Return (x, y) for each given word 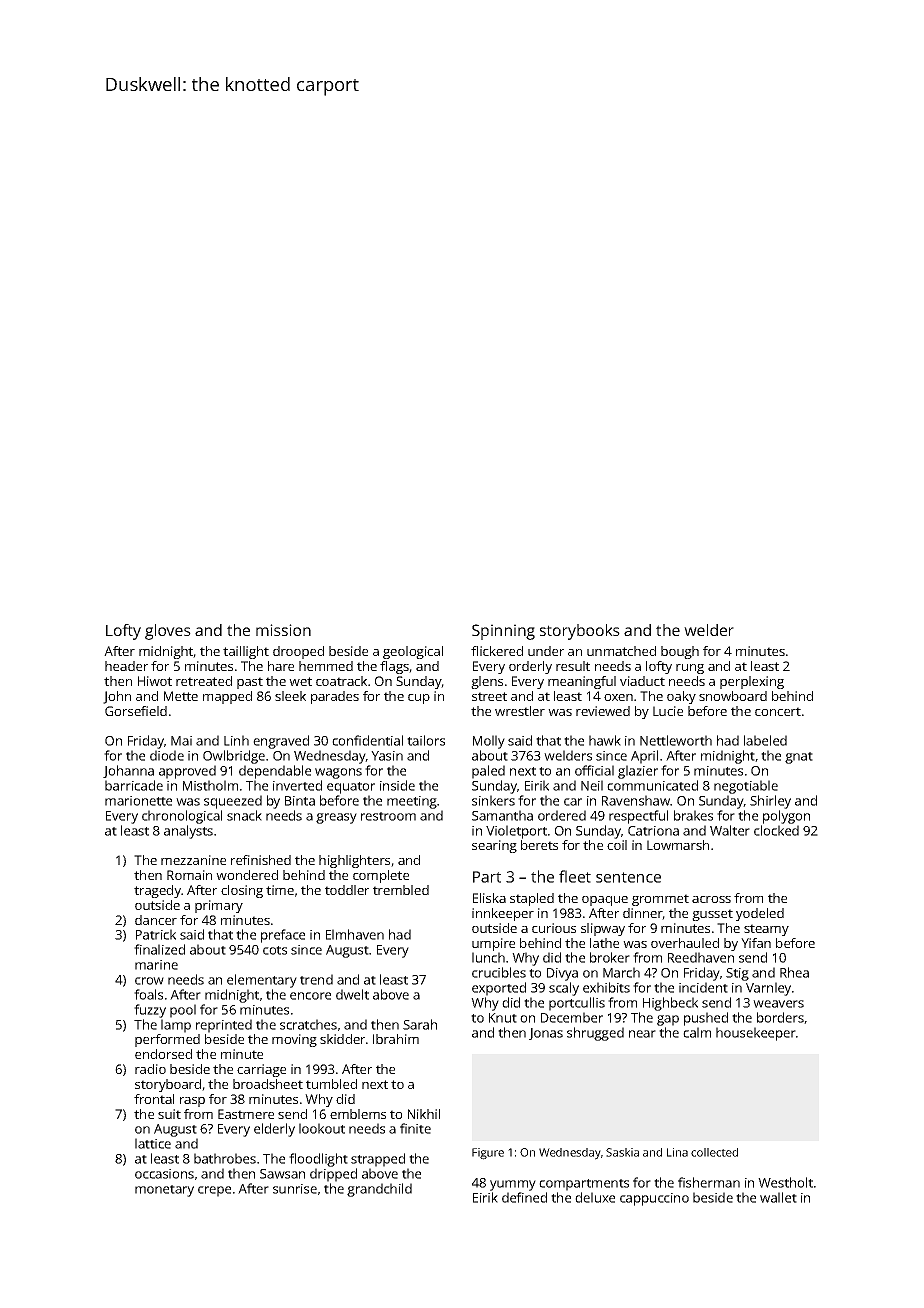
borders (780, 1017)
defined (524, 1197)
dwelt (352, 994)
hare (281, 666)
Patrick (156, 934)
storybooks (580, 632)
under (546, 651)
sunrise (295, 1189)
